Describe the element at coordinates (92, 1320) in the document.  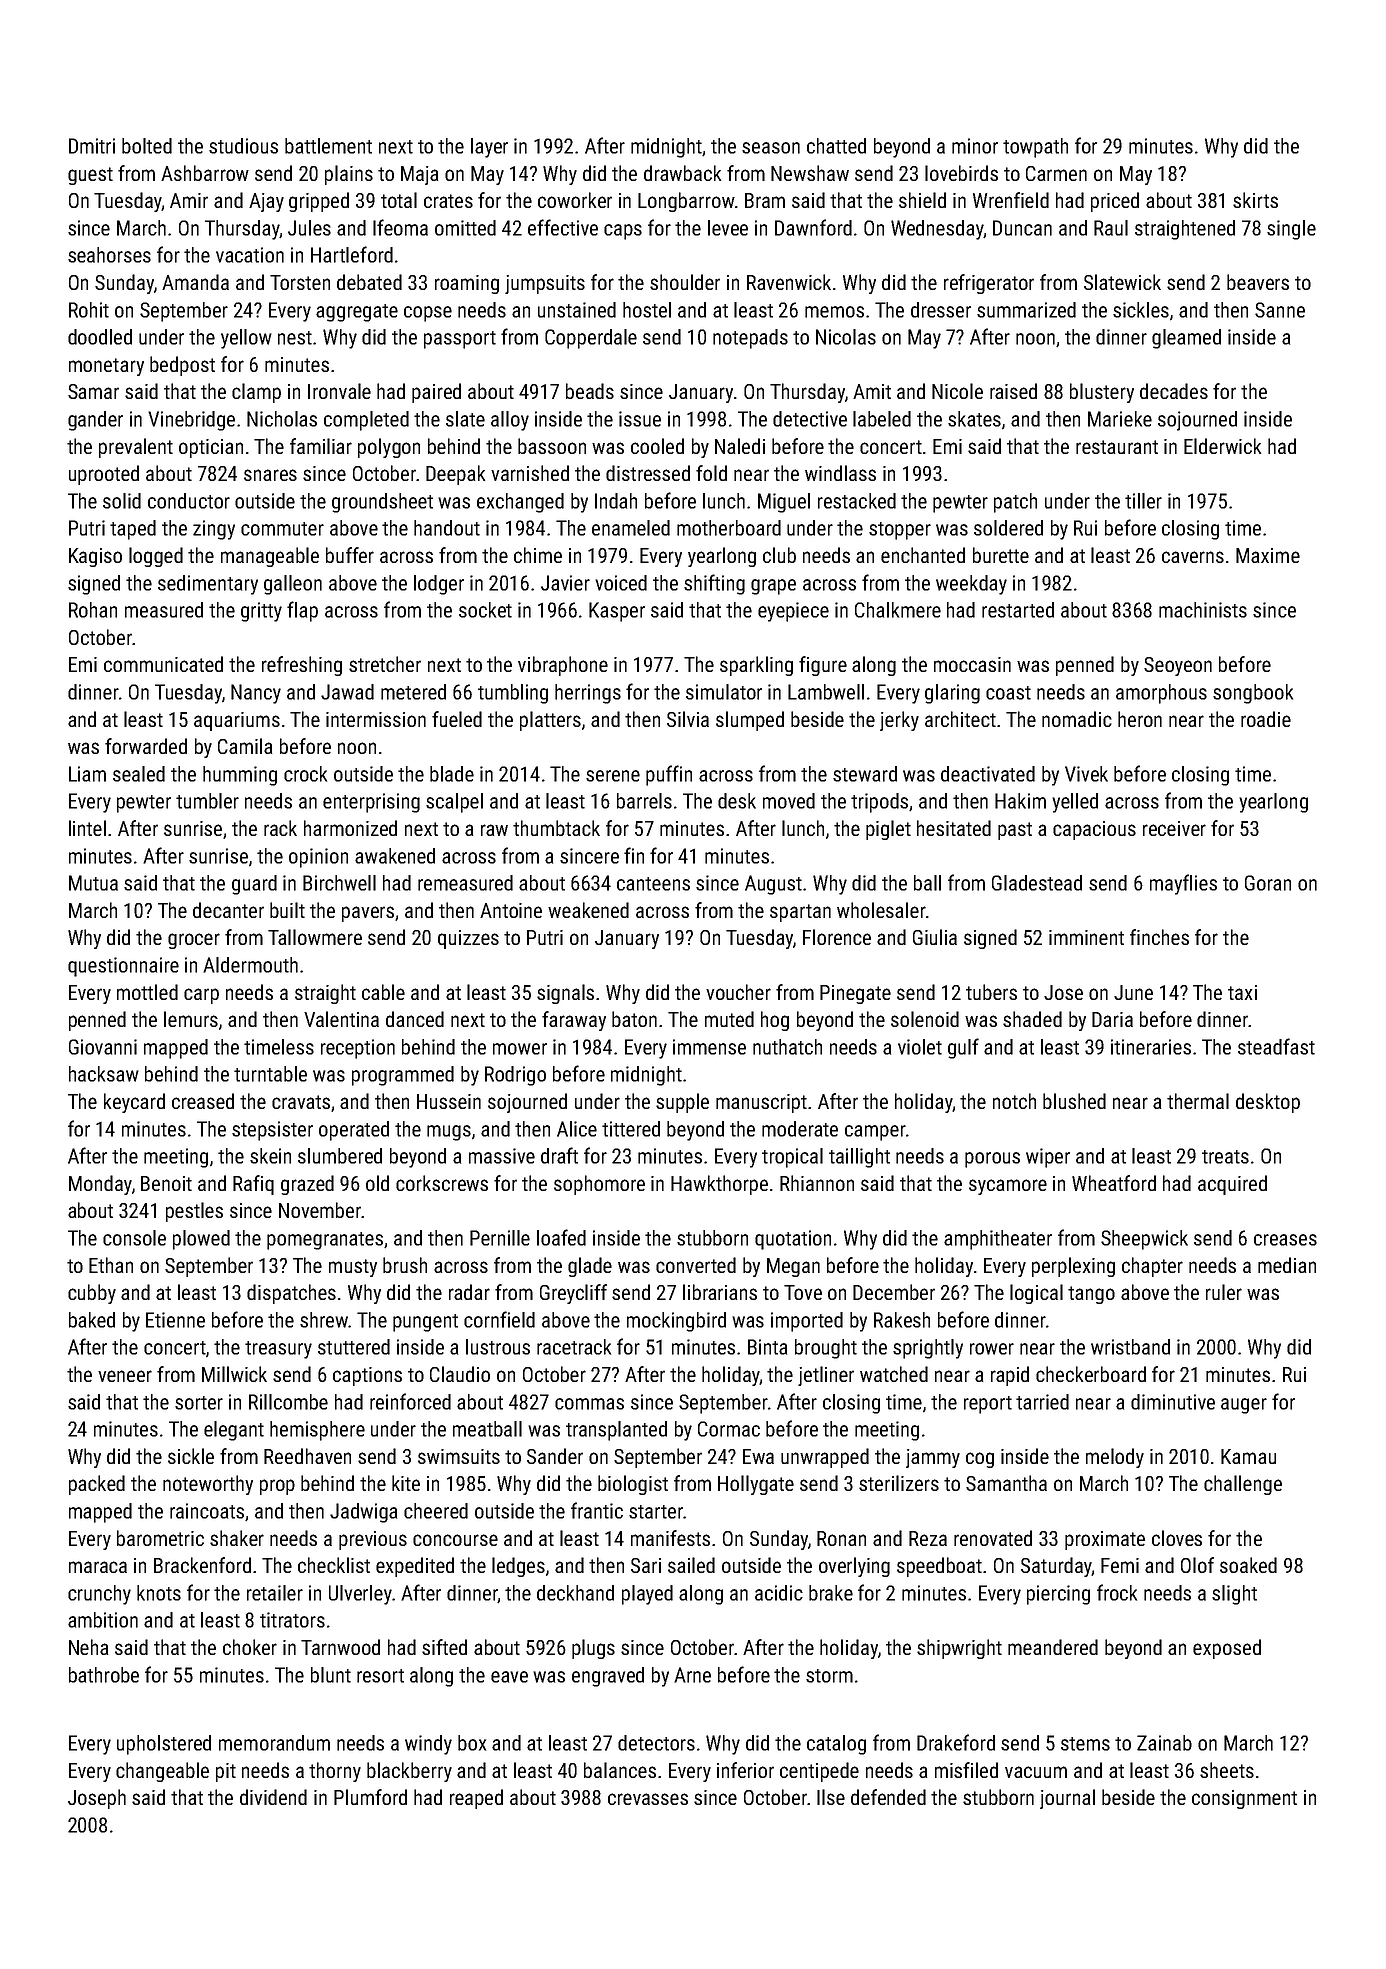
I see `baked` at that location.
